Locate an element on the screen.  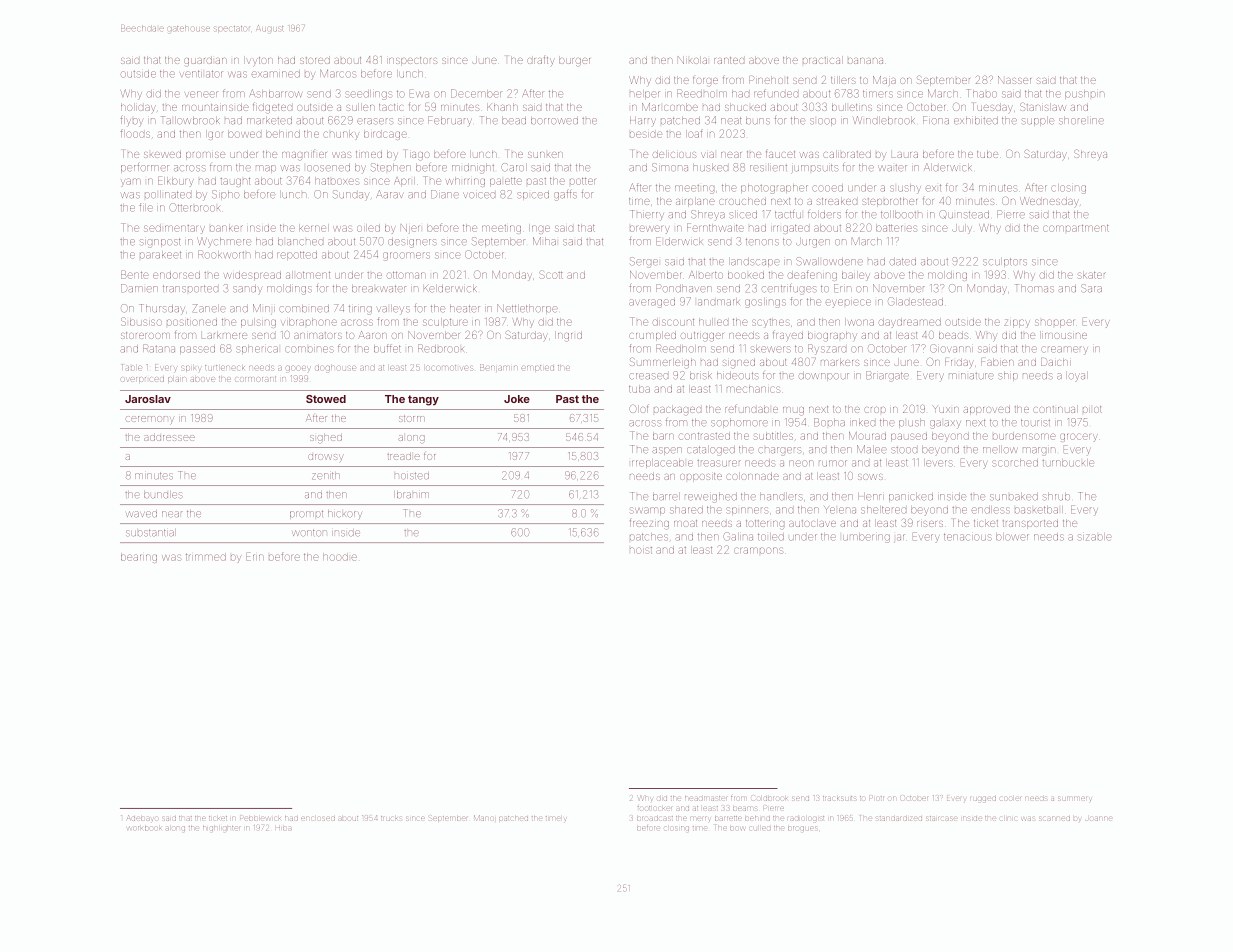
Nasser is located at coordinates (1014, 80).
